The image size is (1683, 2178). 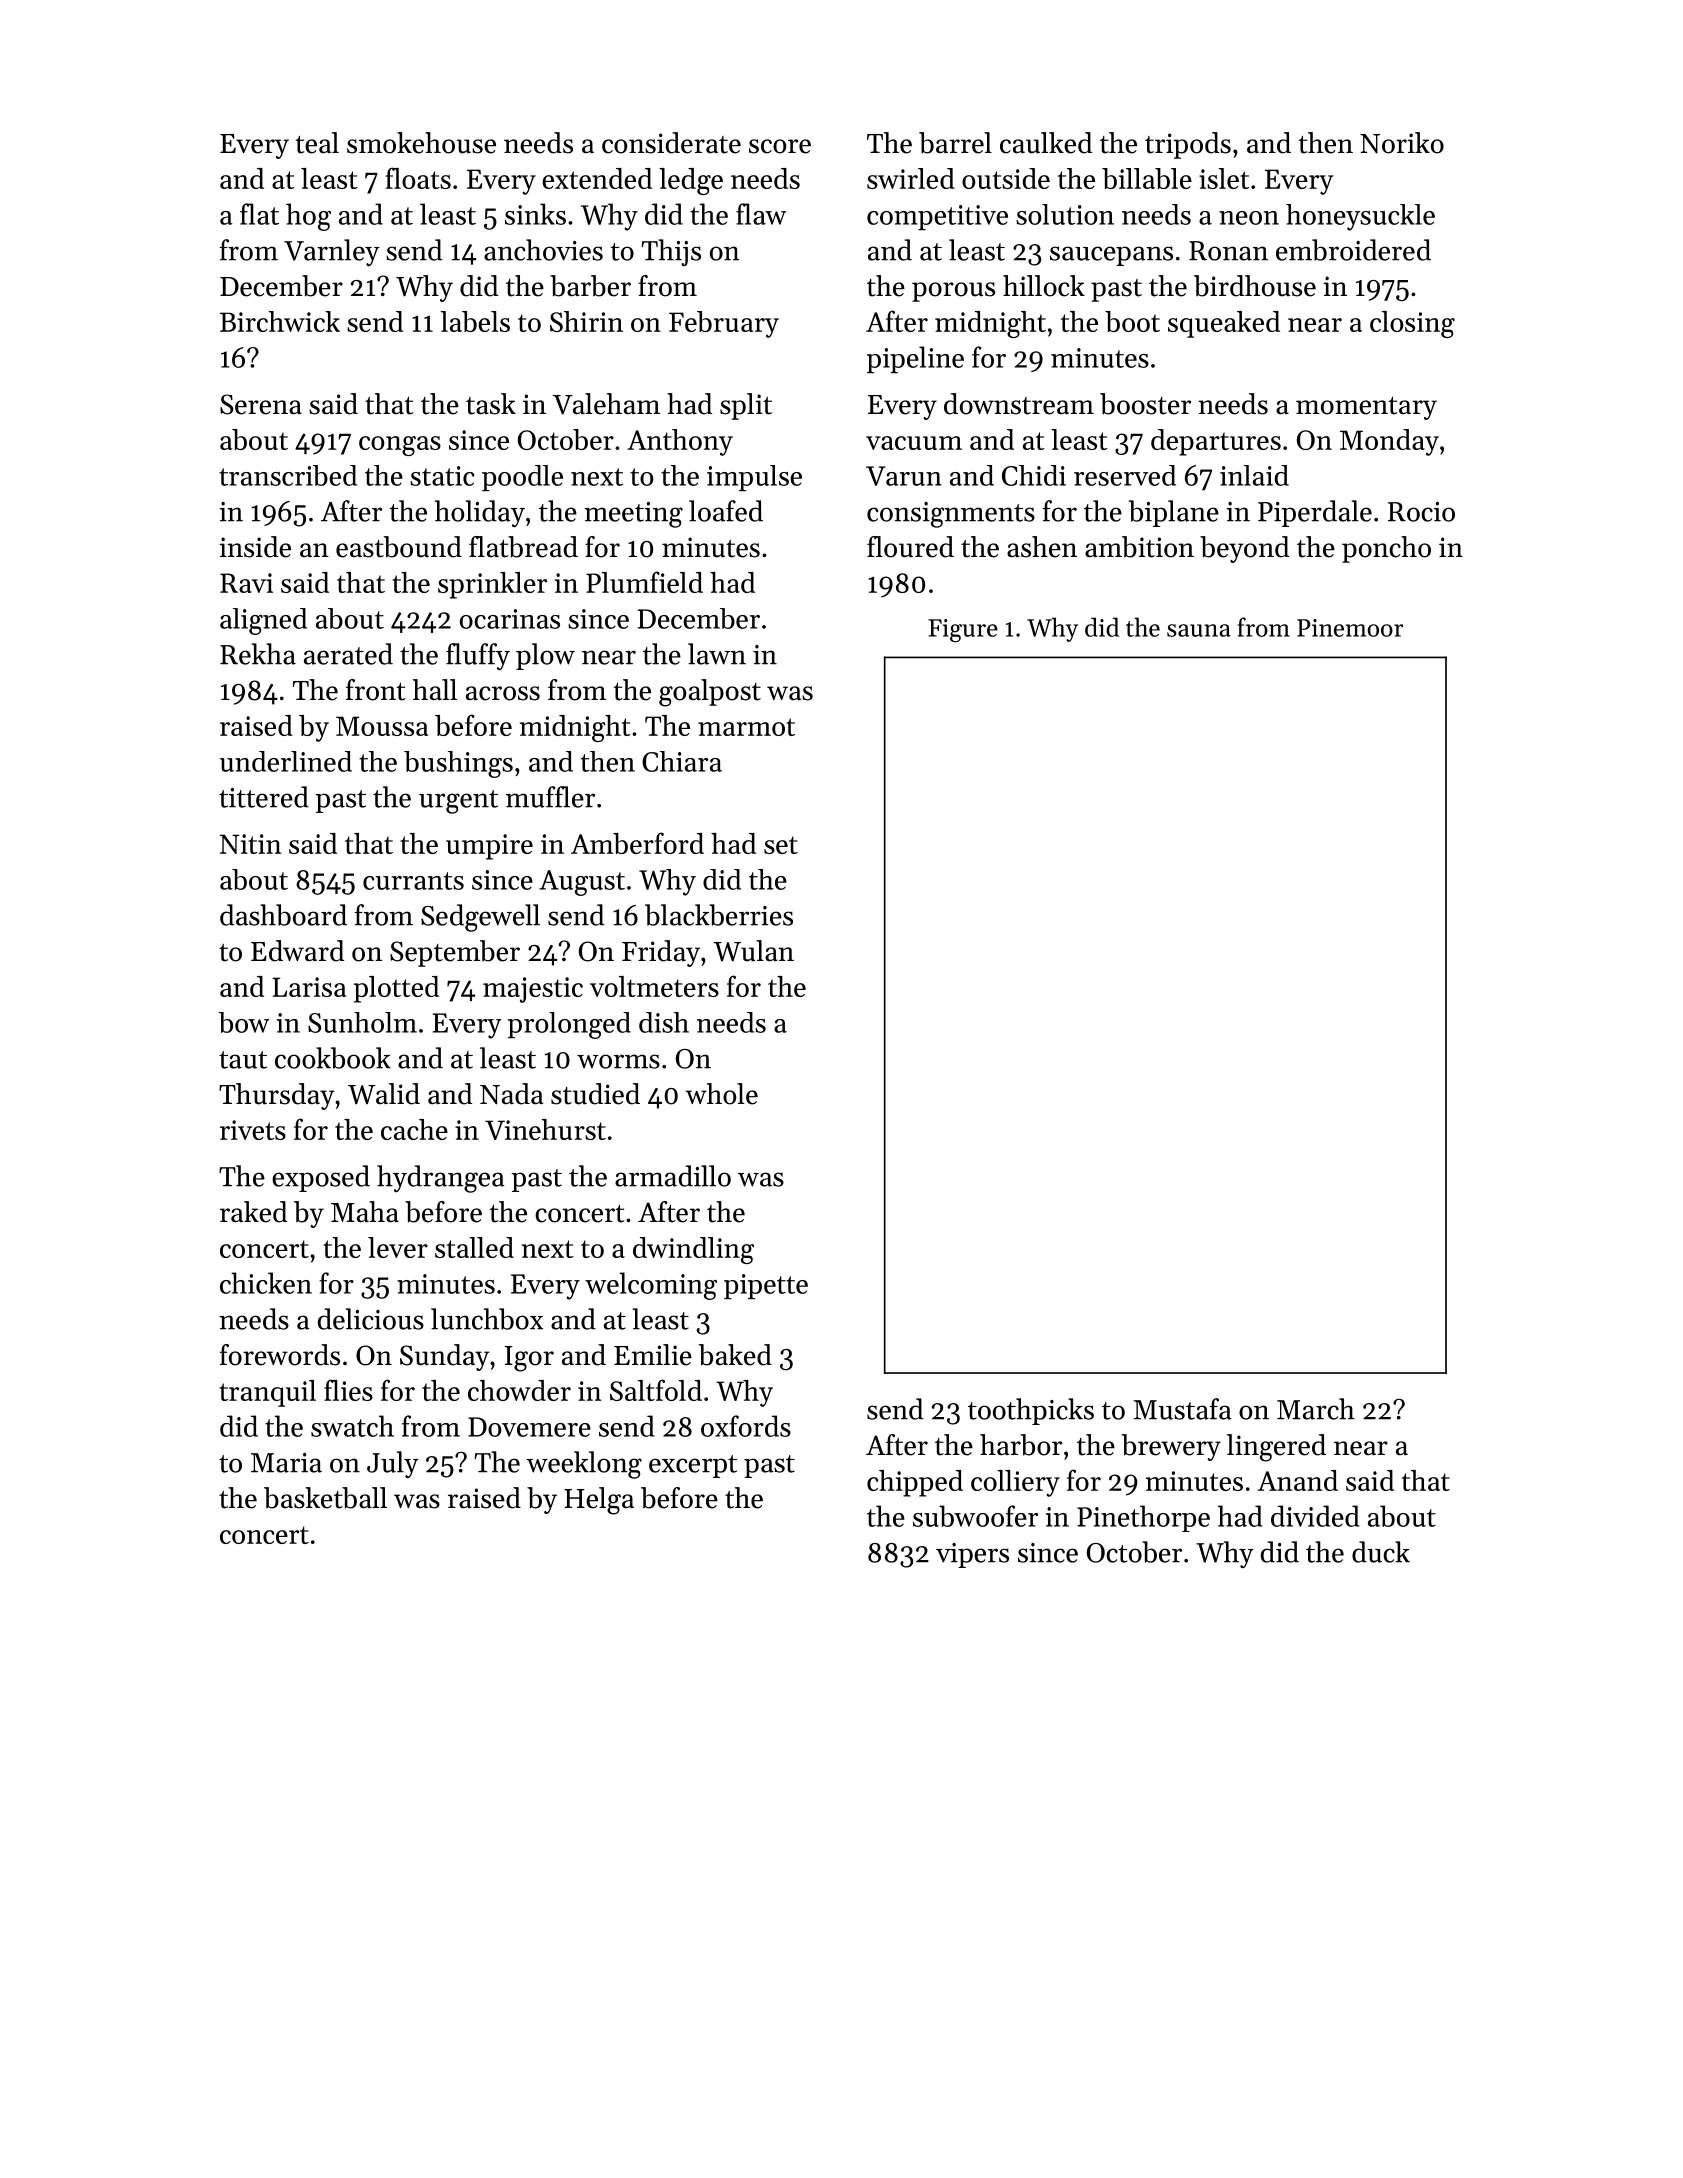 What do you see at coordinates (1031, 1411) in the image?
I see `toothpicks` at bounding box center [1031, 1411].
